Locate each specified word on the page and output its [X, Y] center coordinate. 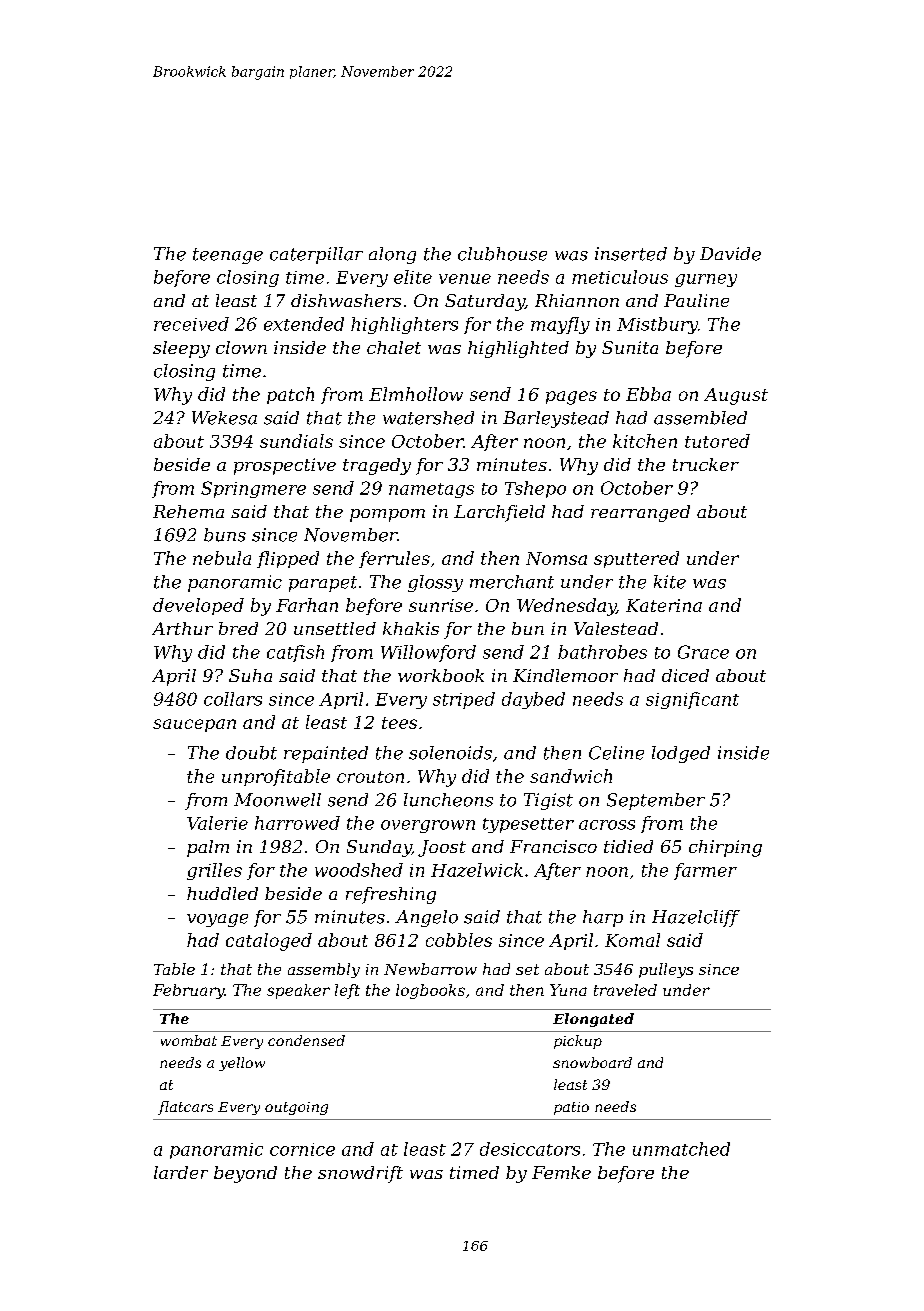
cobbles [459, 940]
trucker [706, 464]
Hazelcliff [696, 918]
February [189, 991]
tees [399, 723]
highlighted [518, 349]
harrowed [297, 823]
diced [685, 675]
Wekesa [224, 418]
